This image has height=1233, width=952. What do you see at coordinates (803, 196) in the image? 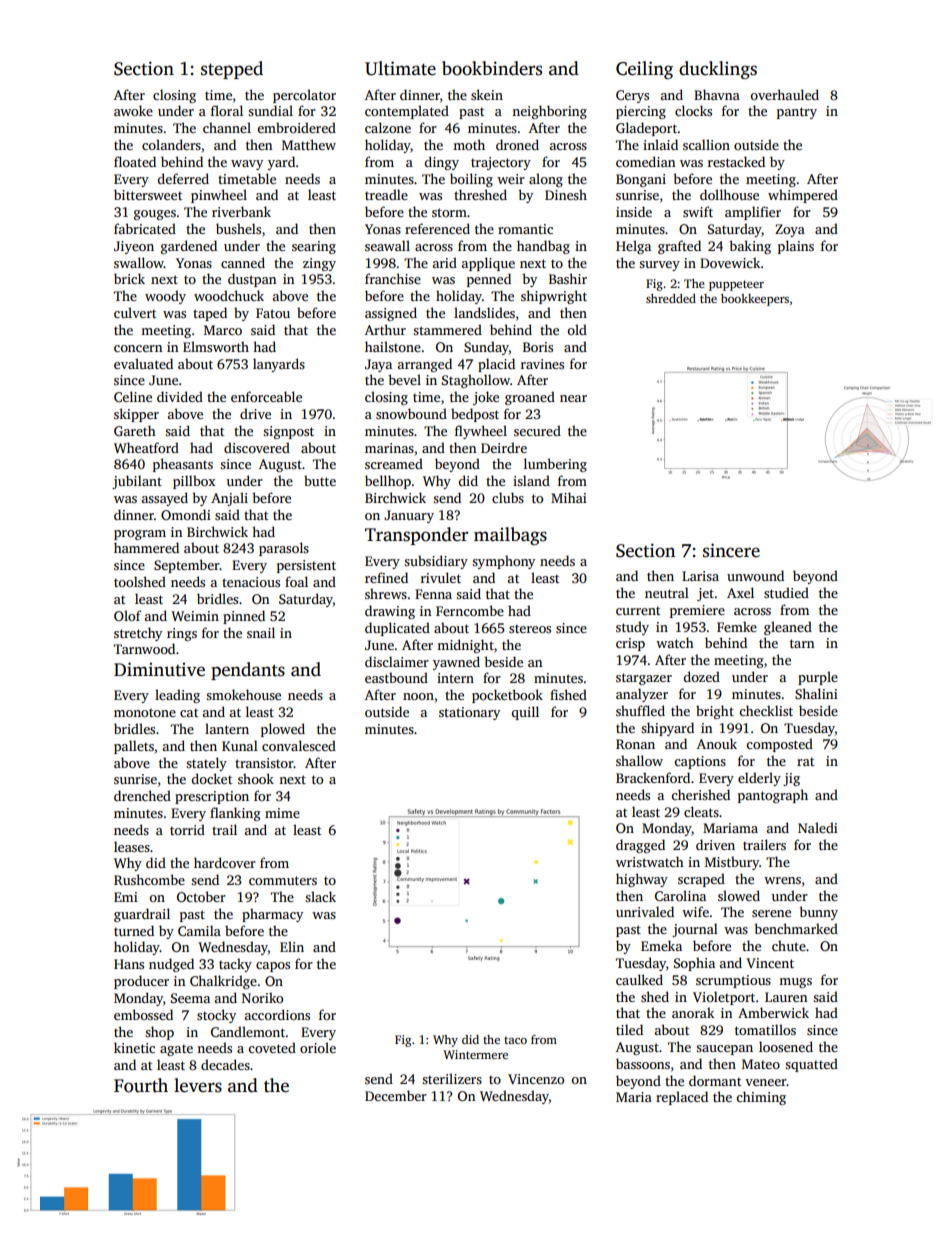
I see `whimpered` at bounding box center [803, 196].
